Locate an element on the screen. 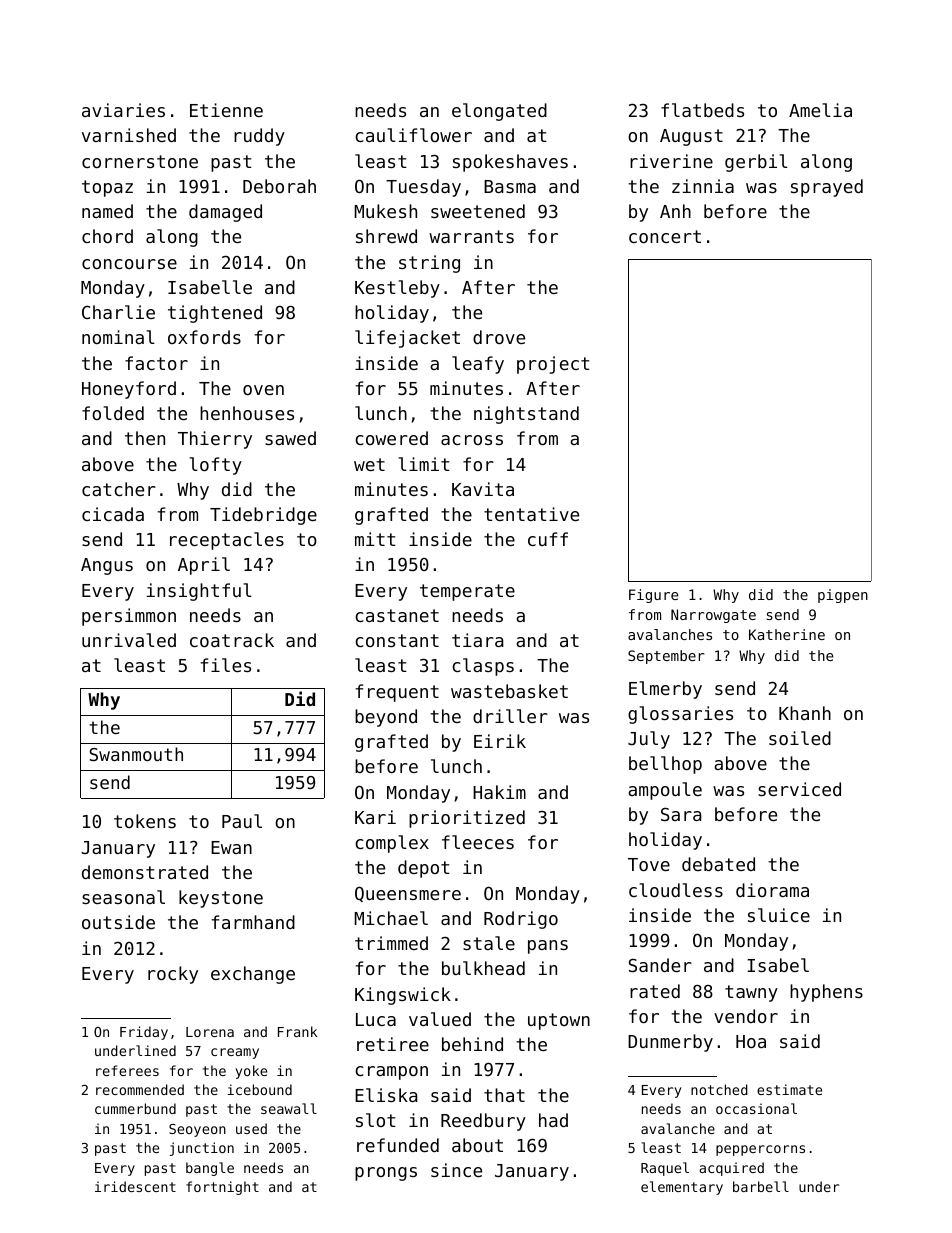  estimate is located at coordinates (789, 1089).
